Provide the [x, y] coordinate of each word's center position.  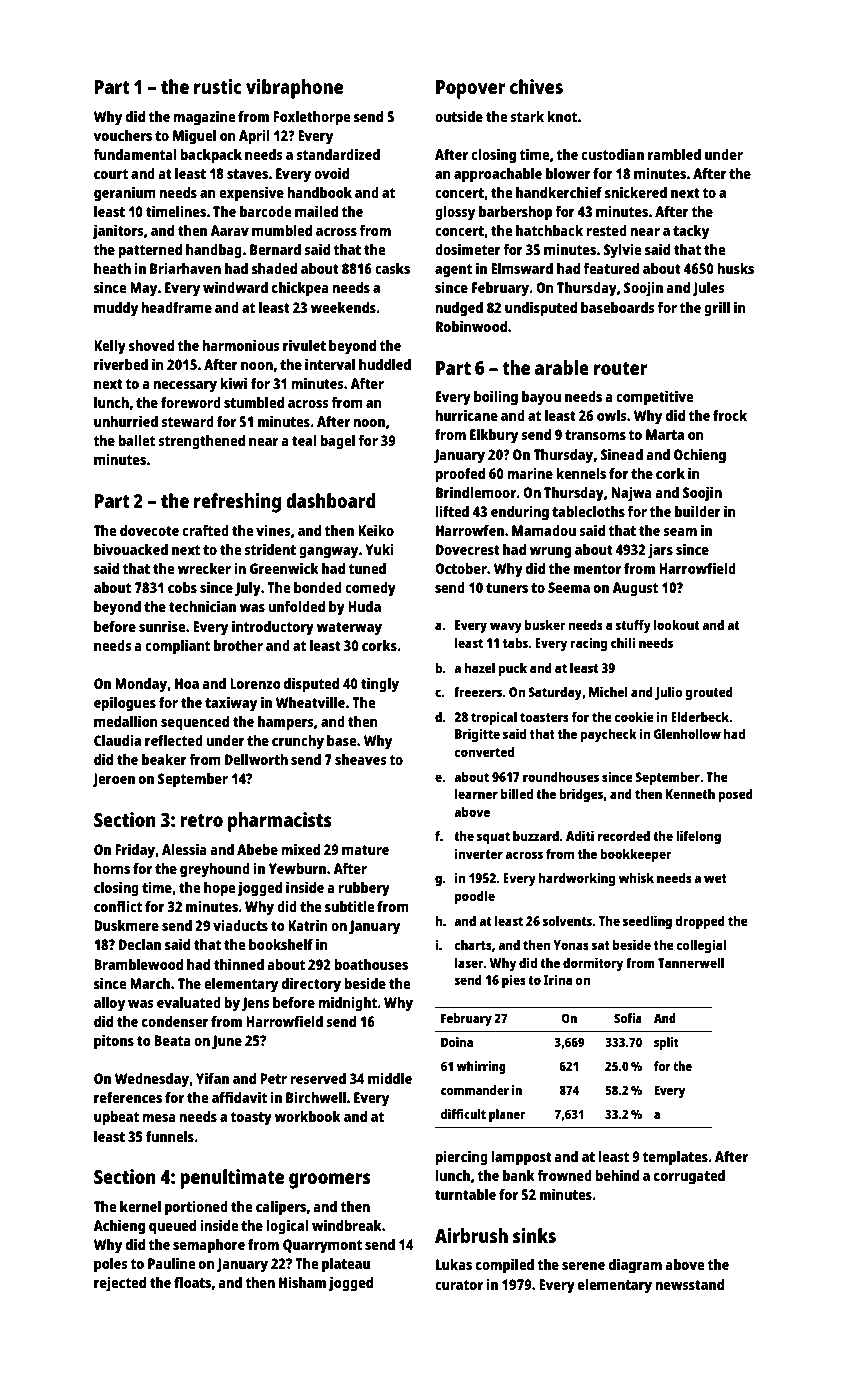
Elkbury [494, 436]
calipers [281, 1208]
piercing [461, 1158]
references [128, 1097]
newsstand [689, 1284]
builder [698, 511]
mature [365, 850]
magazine [204, 118]
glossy [455, 213]
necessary [185, 387]
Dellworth [256, 759]
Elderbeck [700, 716]
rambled [674, 154]
